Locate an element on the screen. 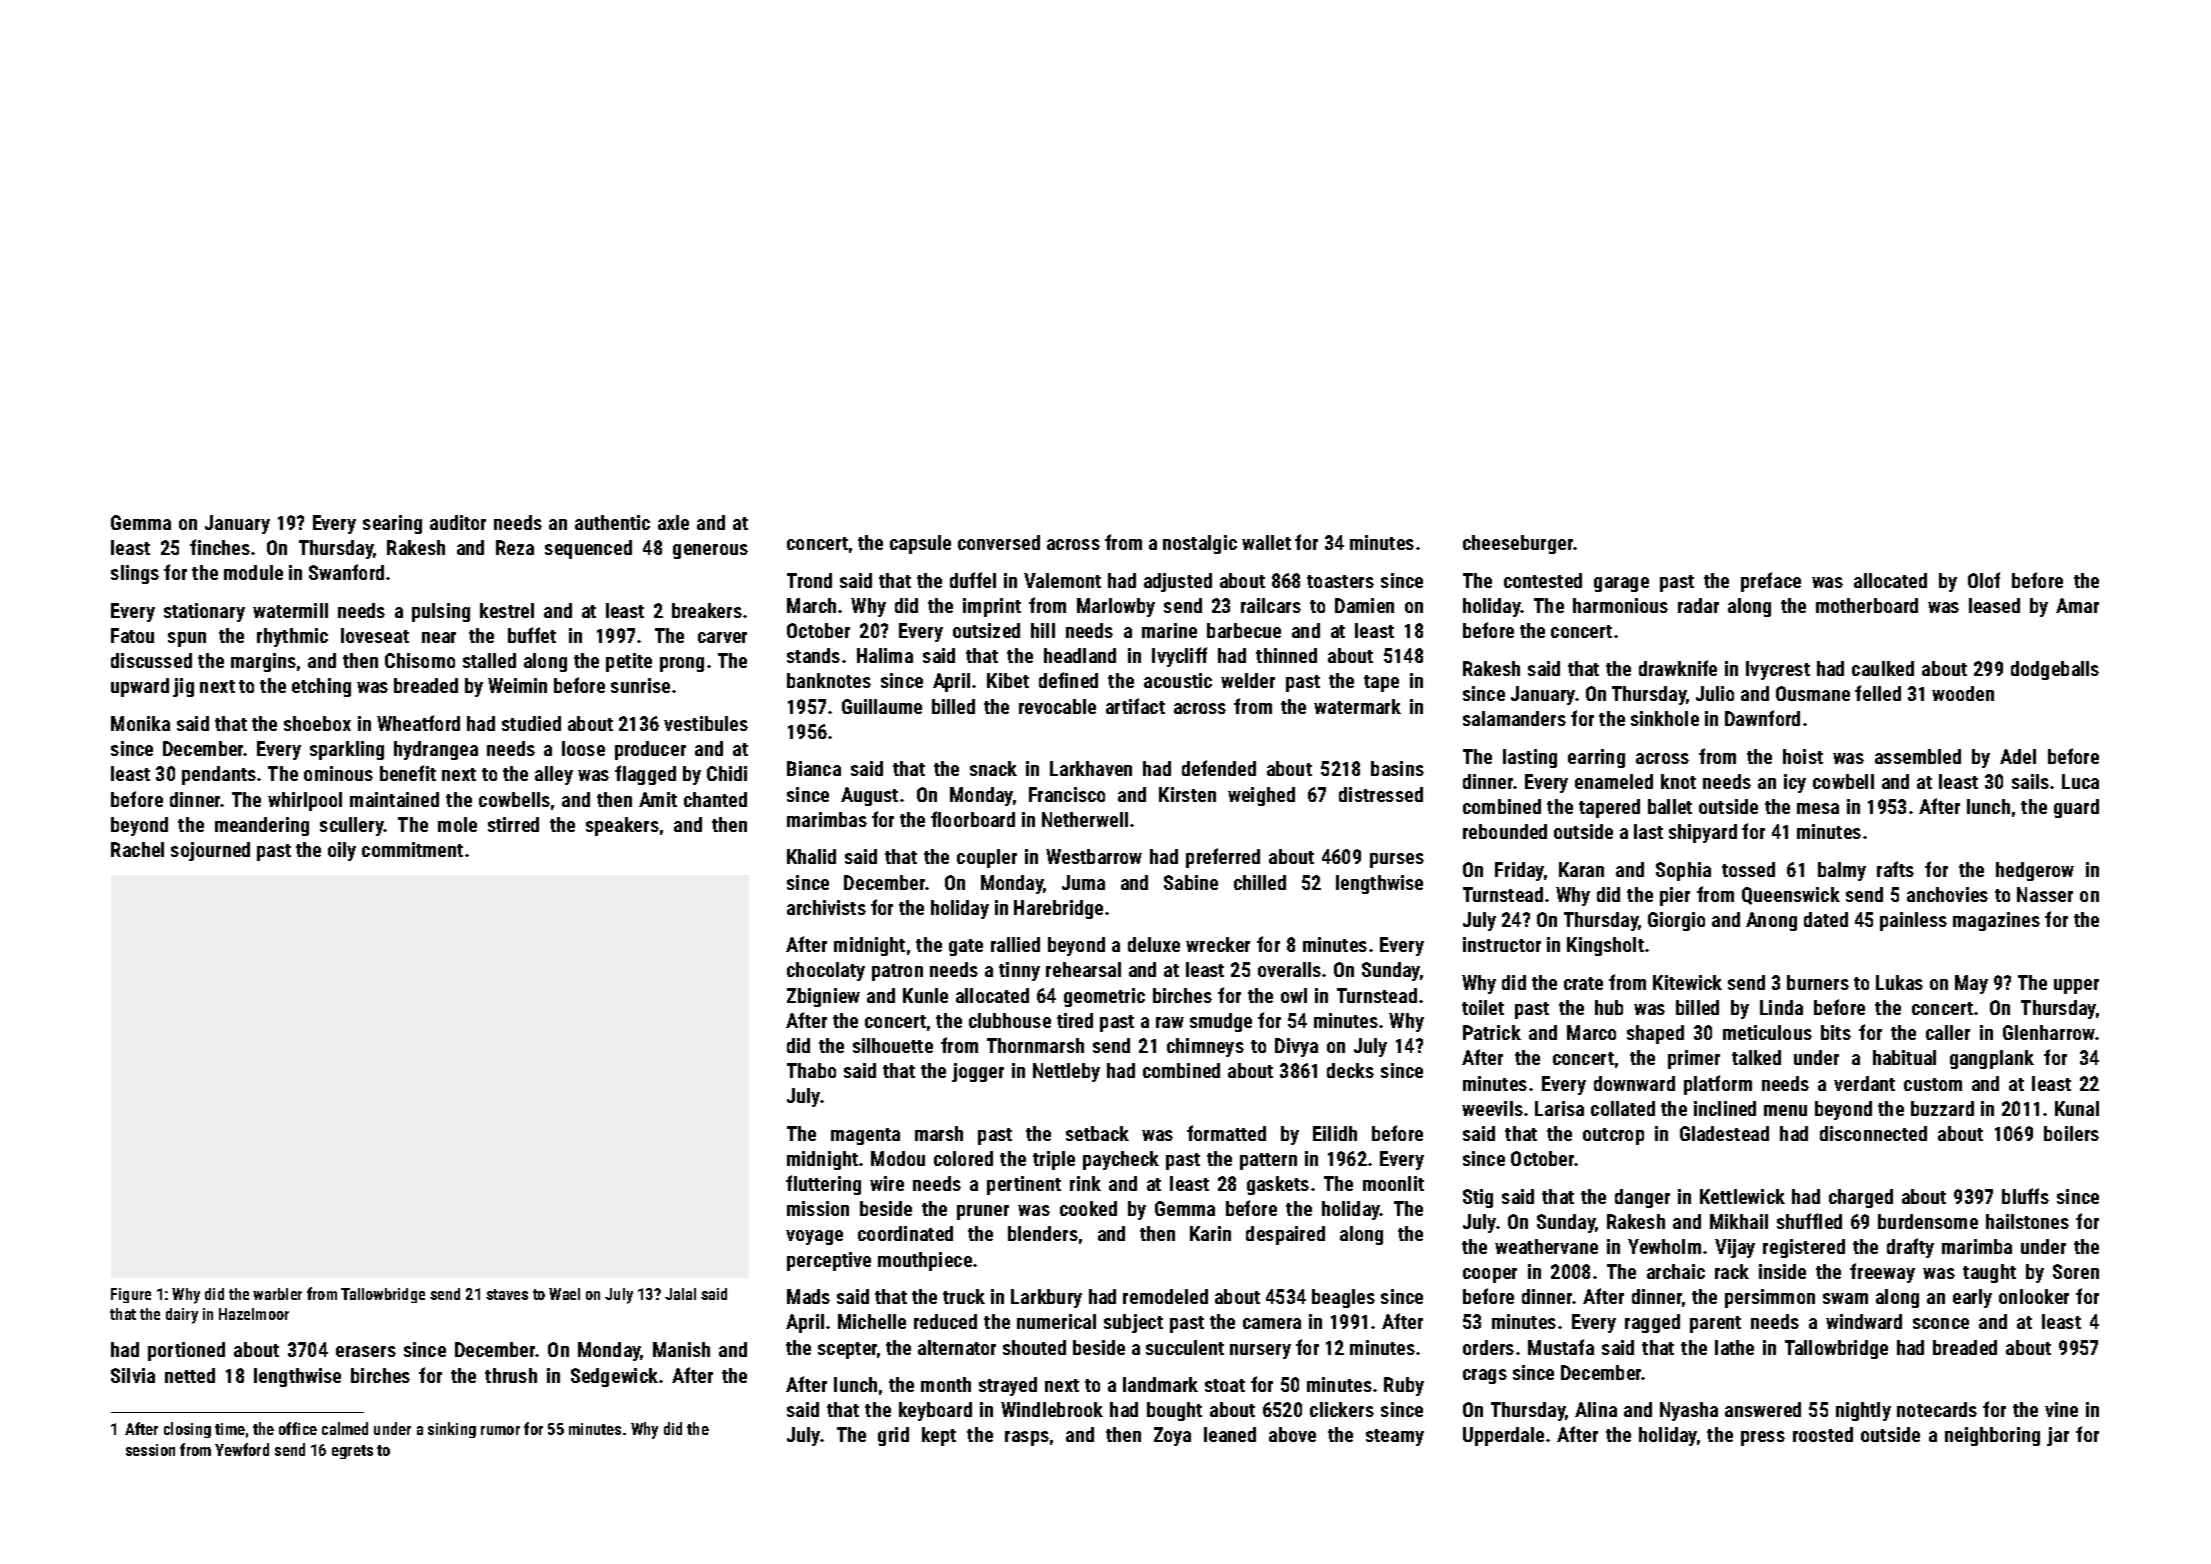 This screenshot has height=1564, width=2211. sojourned is located at coordinates (210, 851).
